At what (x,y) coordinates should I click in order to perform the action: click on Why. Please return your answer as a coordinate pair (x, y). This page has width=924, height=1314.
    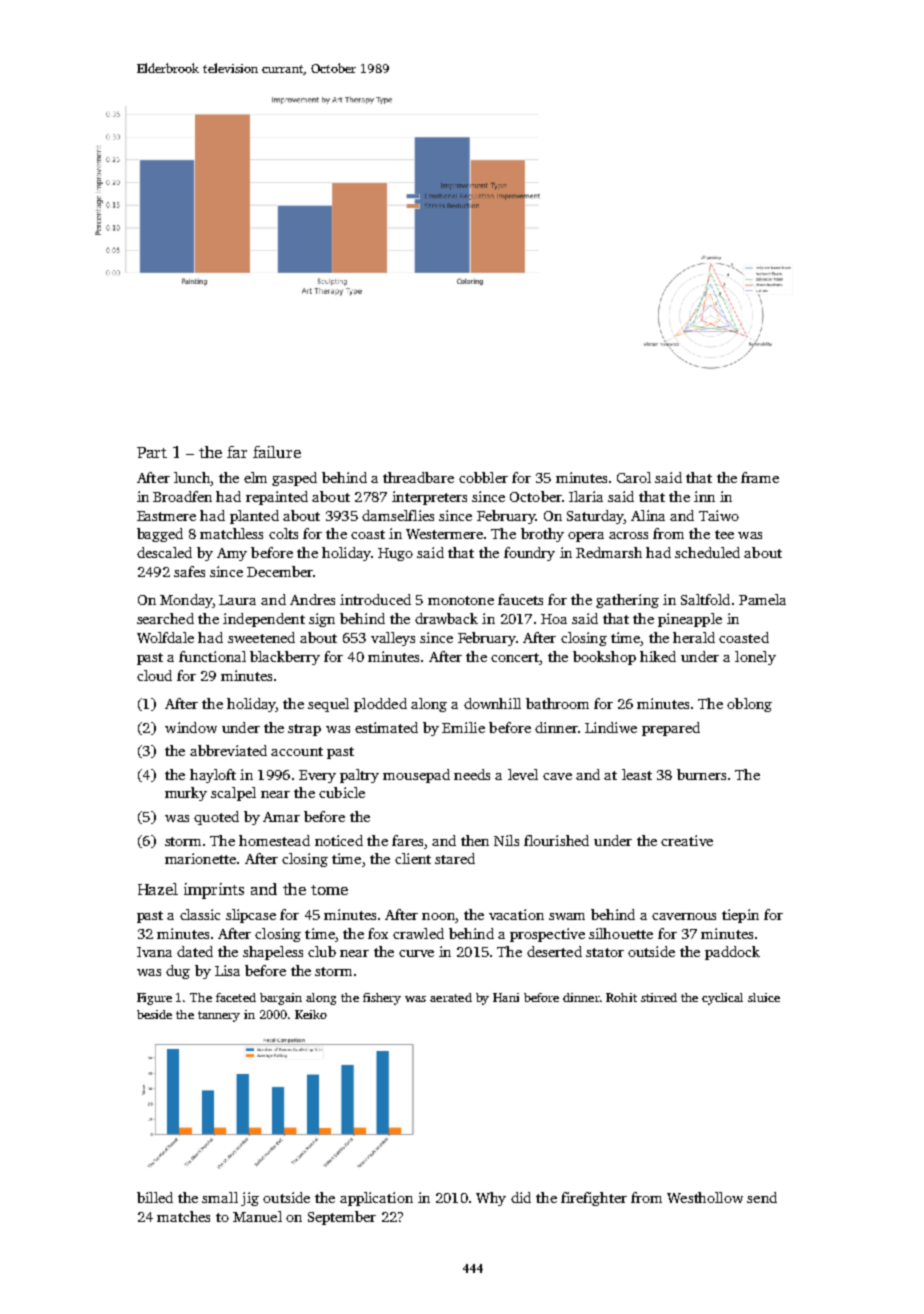
    Looking at the image, I should click on (491, 1199).
